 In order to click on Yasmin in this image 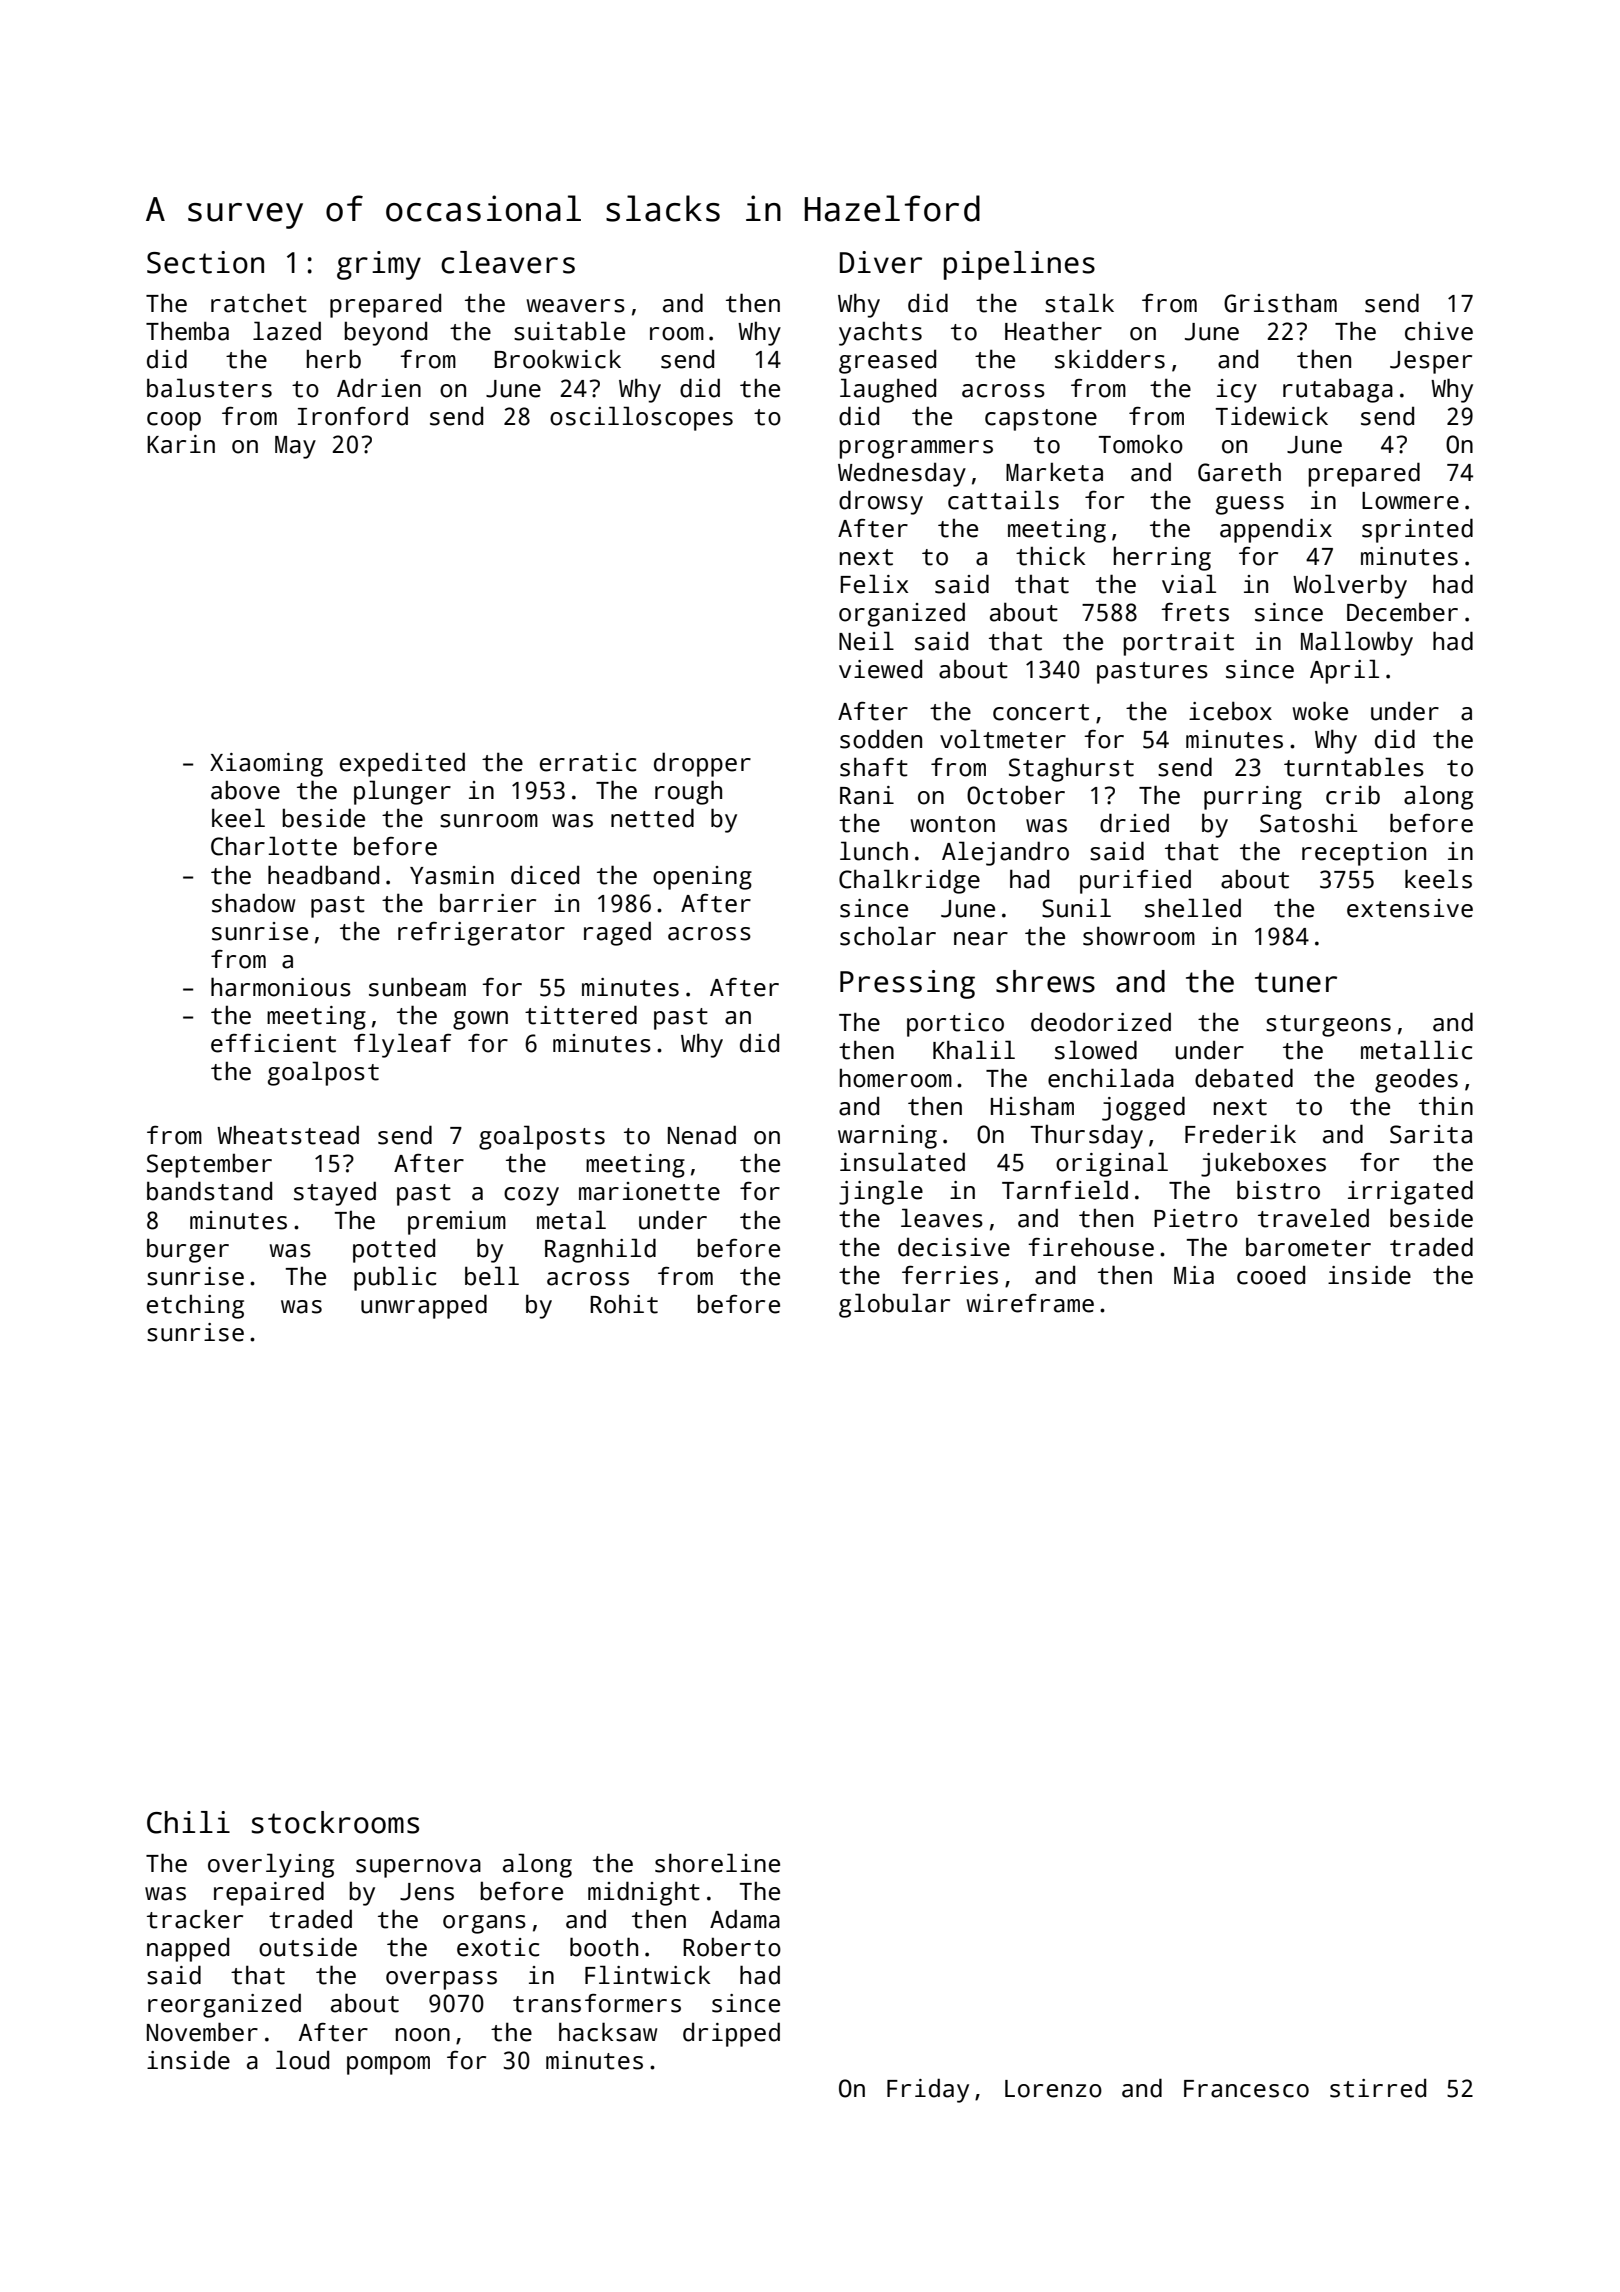, I will do `click(452, 875)`.
